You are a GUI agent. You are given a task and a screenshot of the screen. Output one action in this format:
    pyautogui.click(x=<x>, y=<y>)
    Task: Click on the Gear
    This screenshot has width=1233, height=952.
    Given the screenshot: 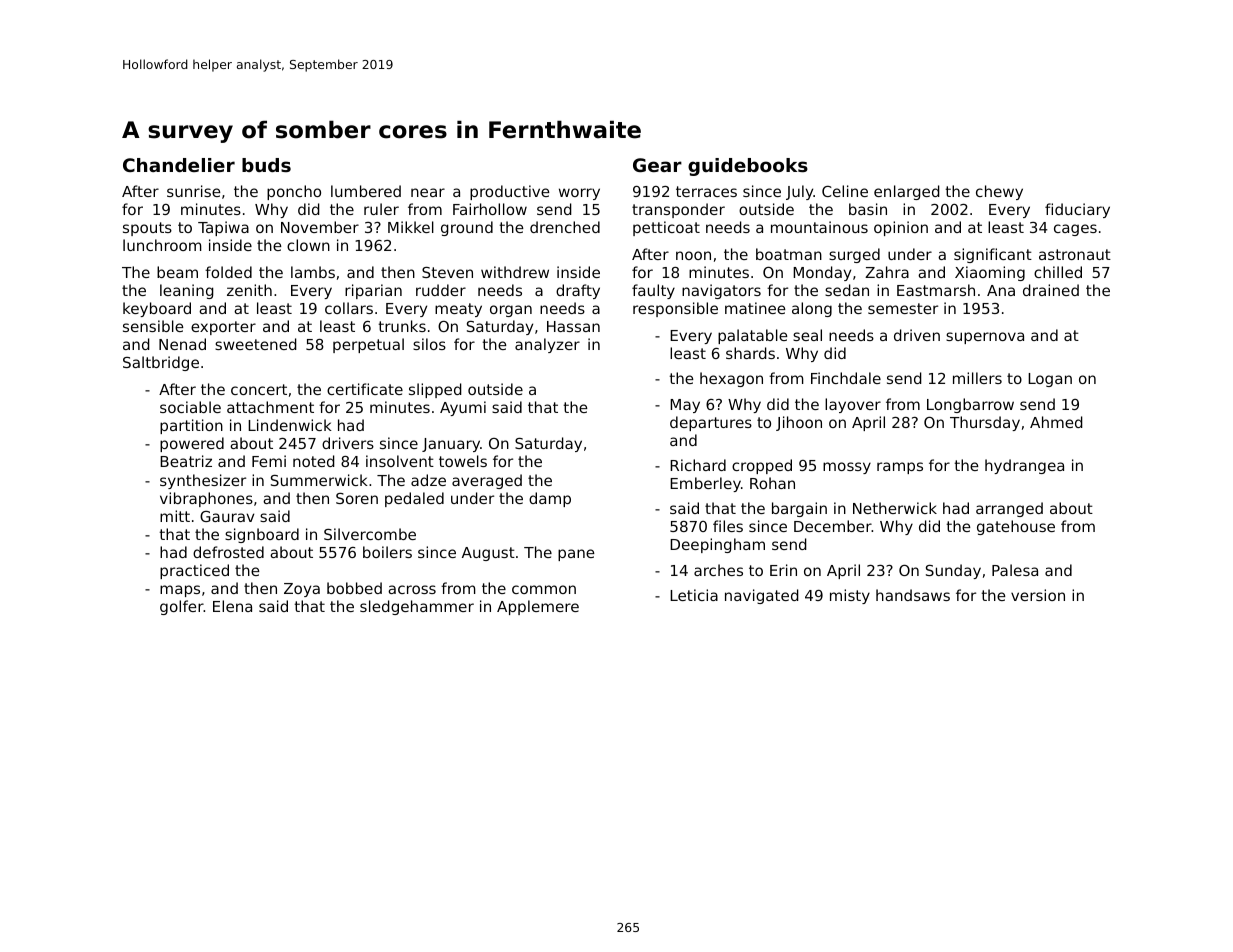 What is the action you would take?
    pyautogui.click(x=657, y=165)
